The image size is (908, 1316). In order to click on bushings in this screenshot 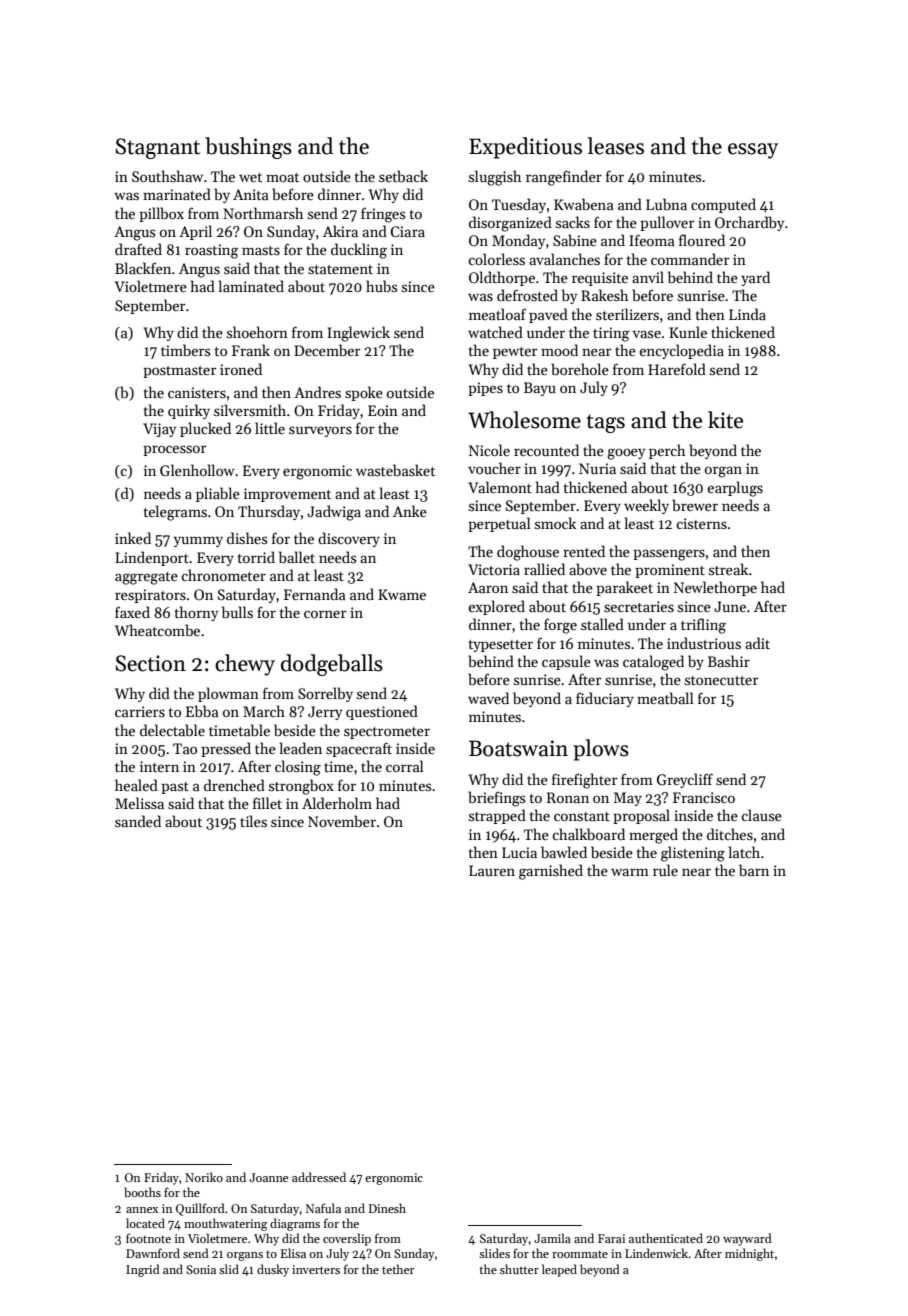, I will do `click(248, 148)`.
